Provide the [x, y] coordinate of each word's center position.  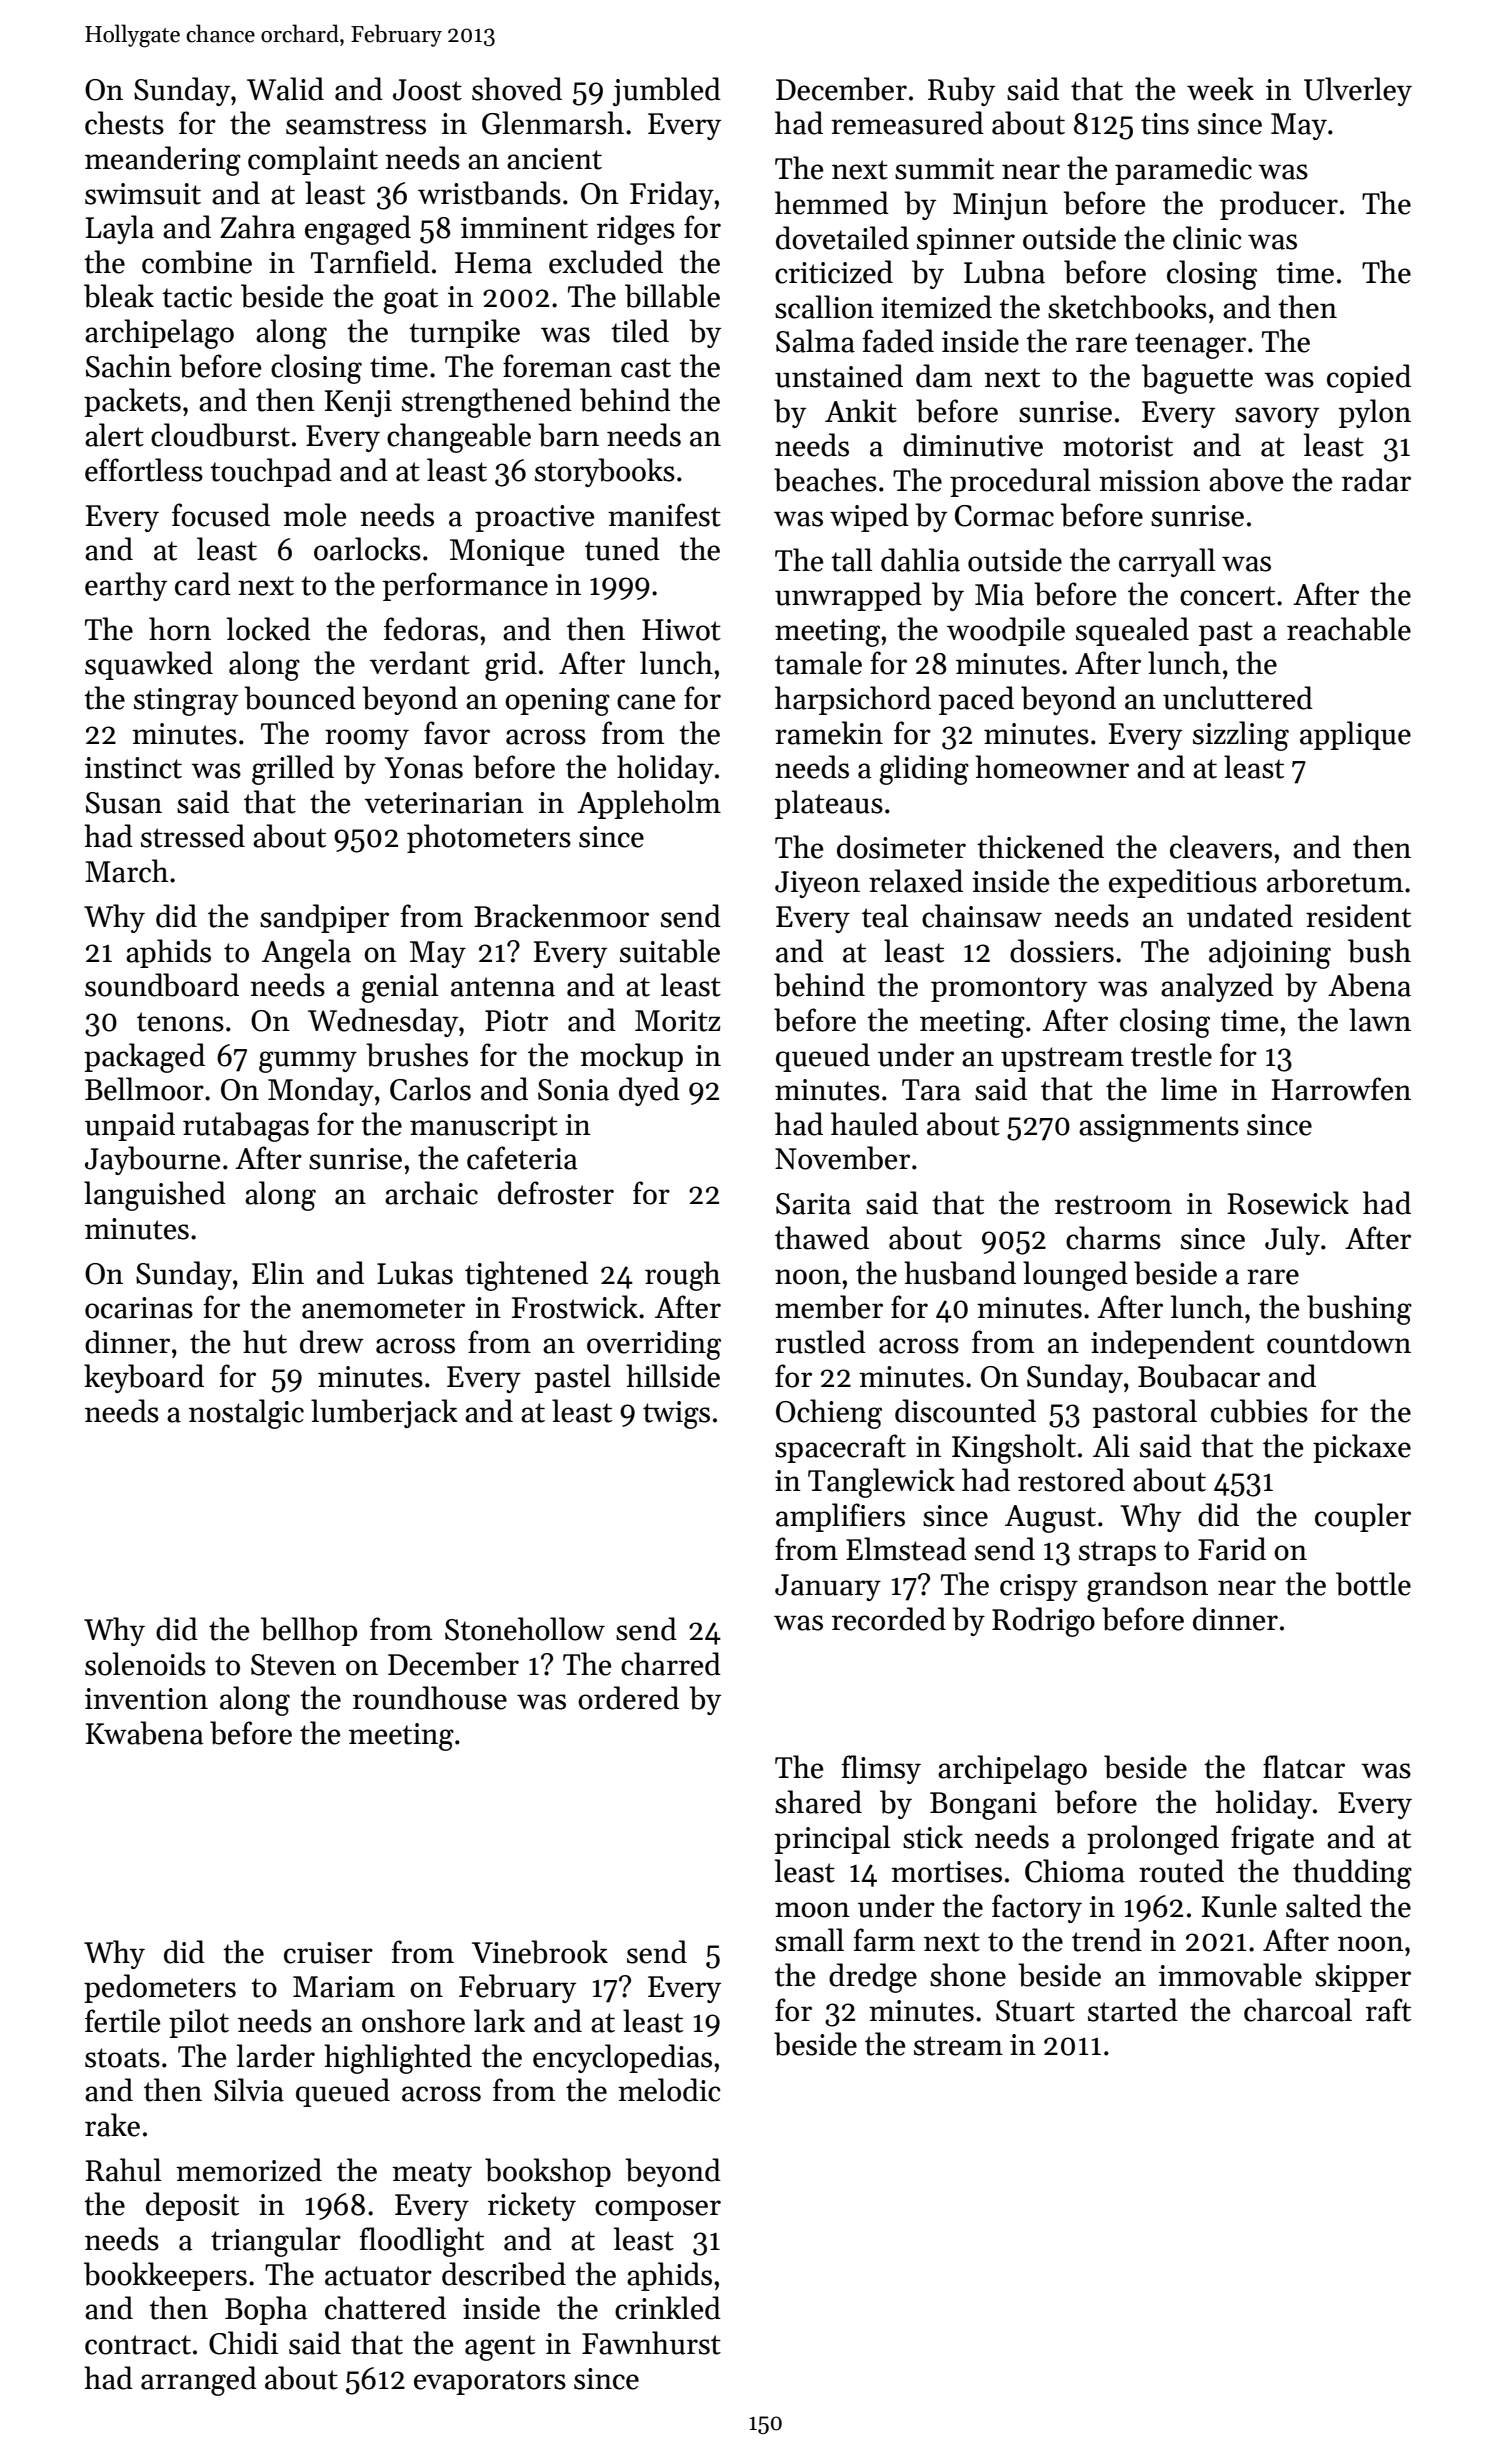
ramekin [829, 733]
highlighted [398, 2059]
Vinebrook [540, 1952]
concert [1227, 596]
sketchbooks [1127, 307]
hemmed [832, 203]
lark [499, 2021]
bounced [300, 698]
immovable [1230, 1975]
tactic [197, 297]
